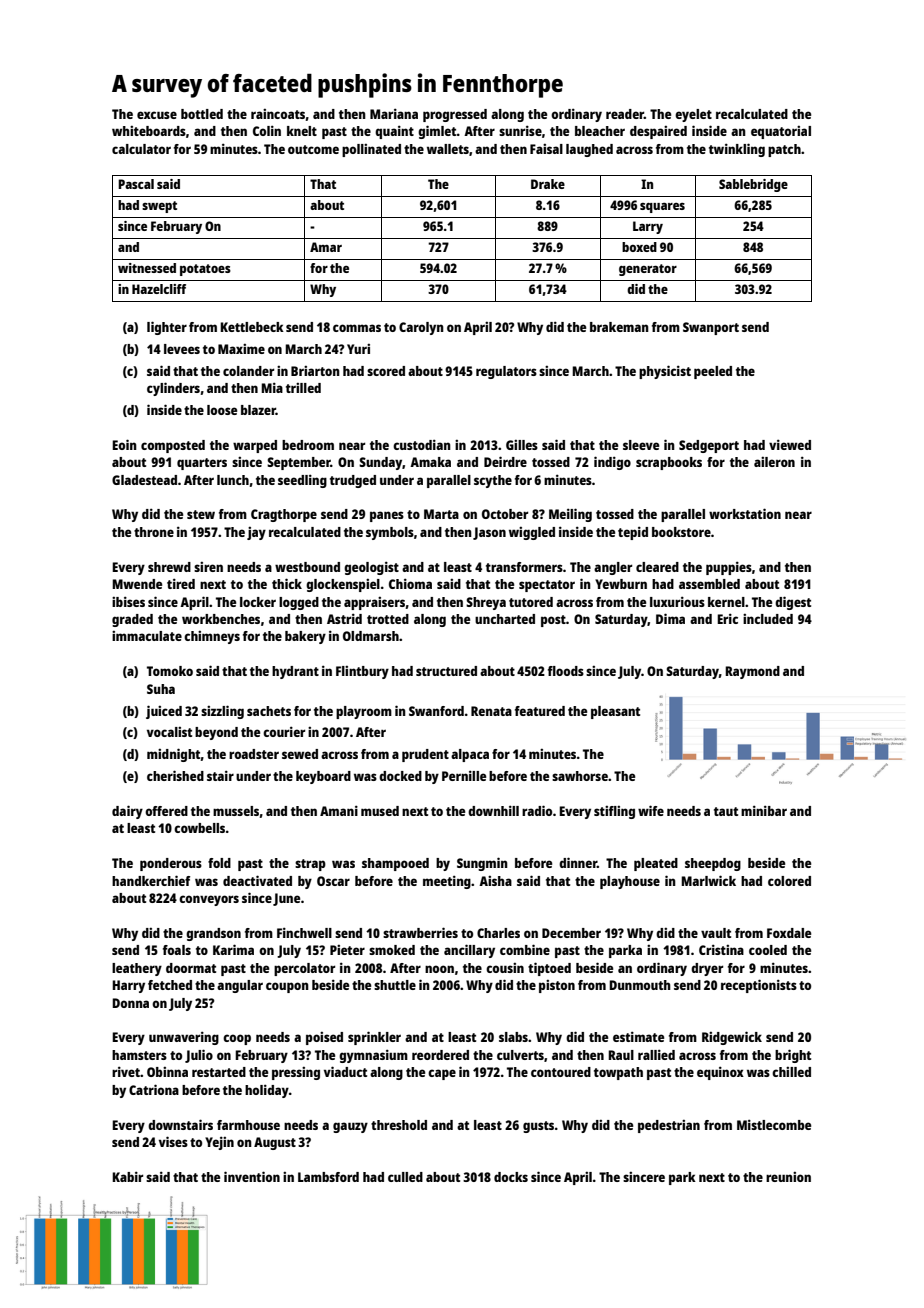 The height and width of the image is (1308, 924). What do you see at coordinates (482, 864) in the image?
I see `Sungmin` at bounding box center [482, 864].
